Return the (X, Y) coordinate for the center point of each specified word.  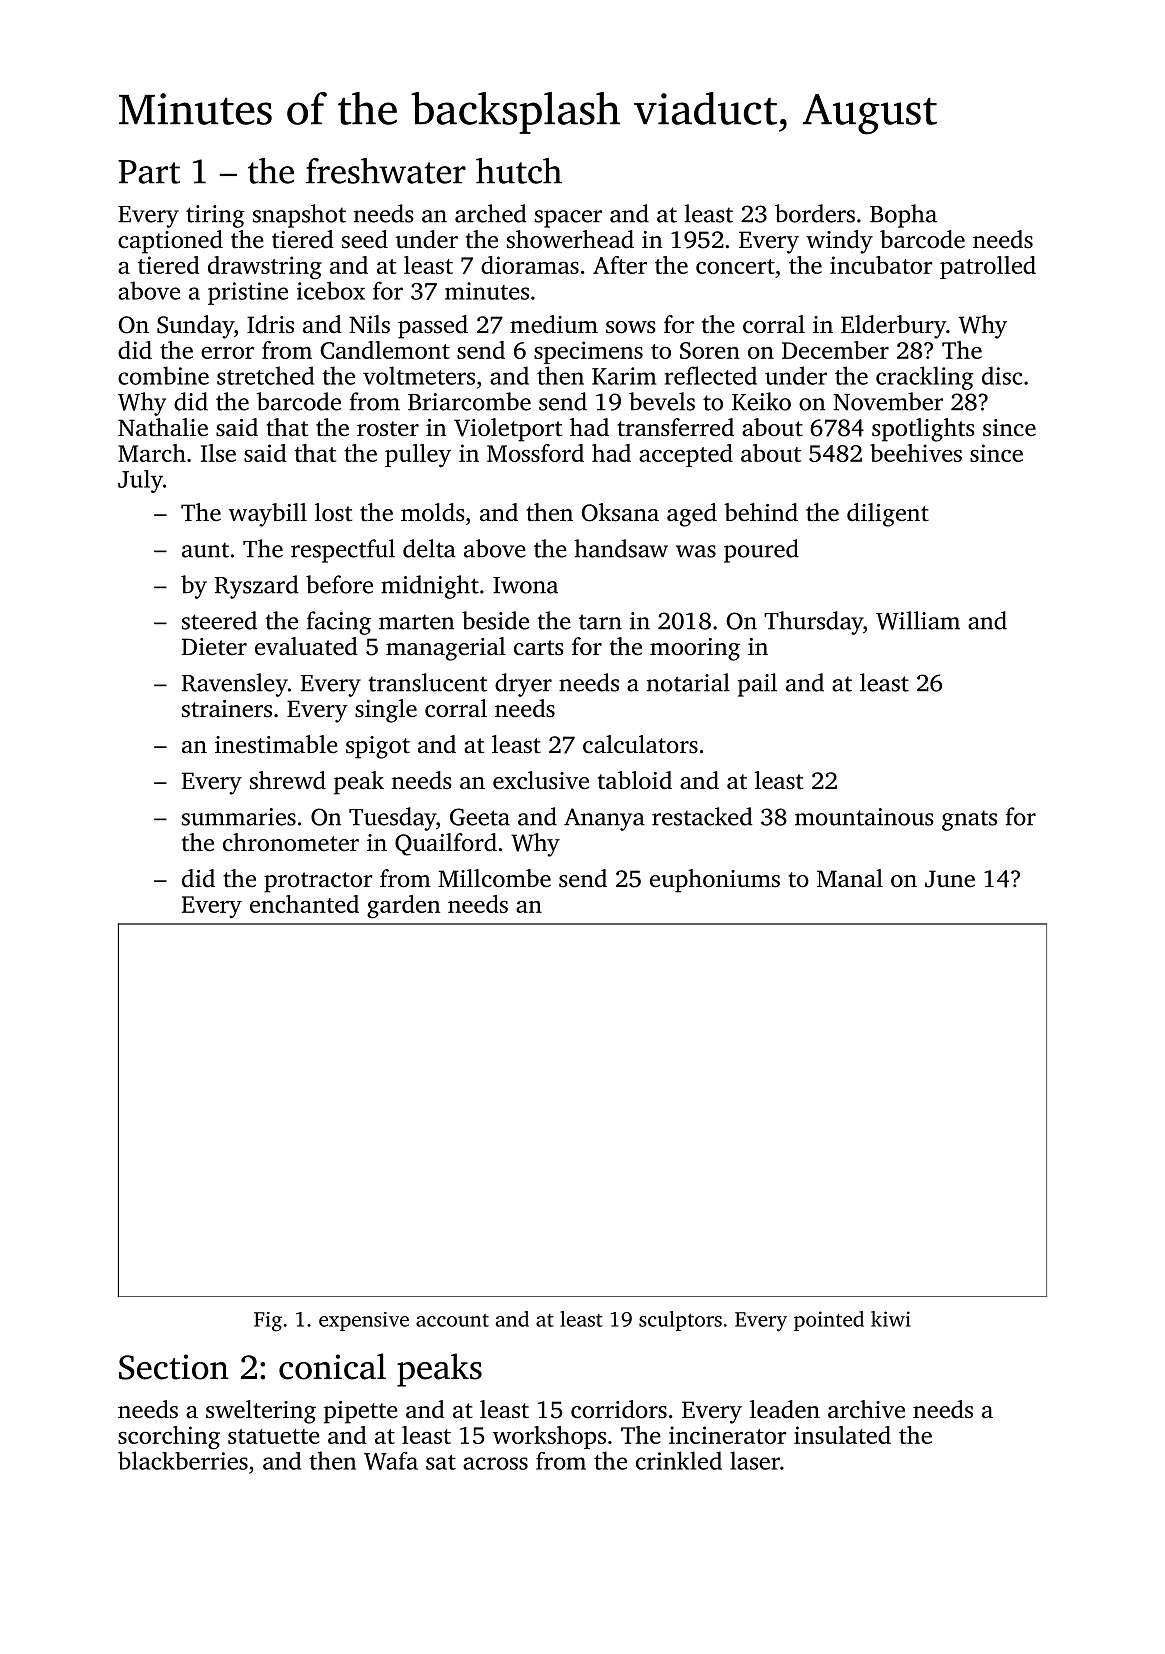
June (950, 879)
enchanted (304, 904)
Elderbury (893, 327)
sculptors (680, 1321)
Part (149, 172)
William (918, 620)
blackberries (183, 1460)
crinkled (679, 1460)
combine (163, 375)
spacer (568, 219)
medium (554, 324)
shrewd (288, 780)
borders (815, 213)
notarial (688, 682)
